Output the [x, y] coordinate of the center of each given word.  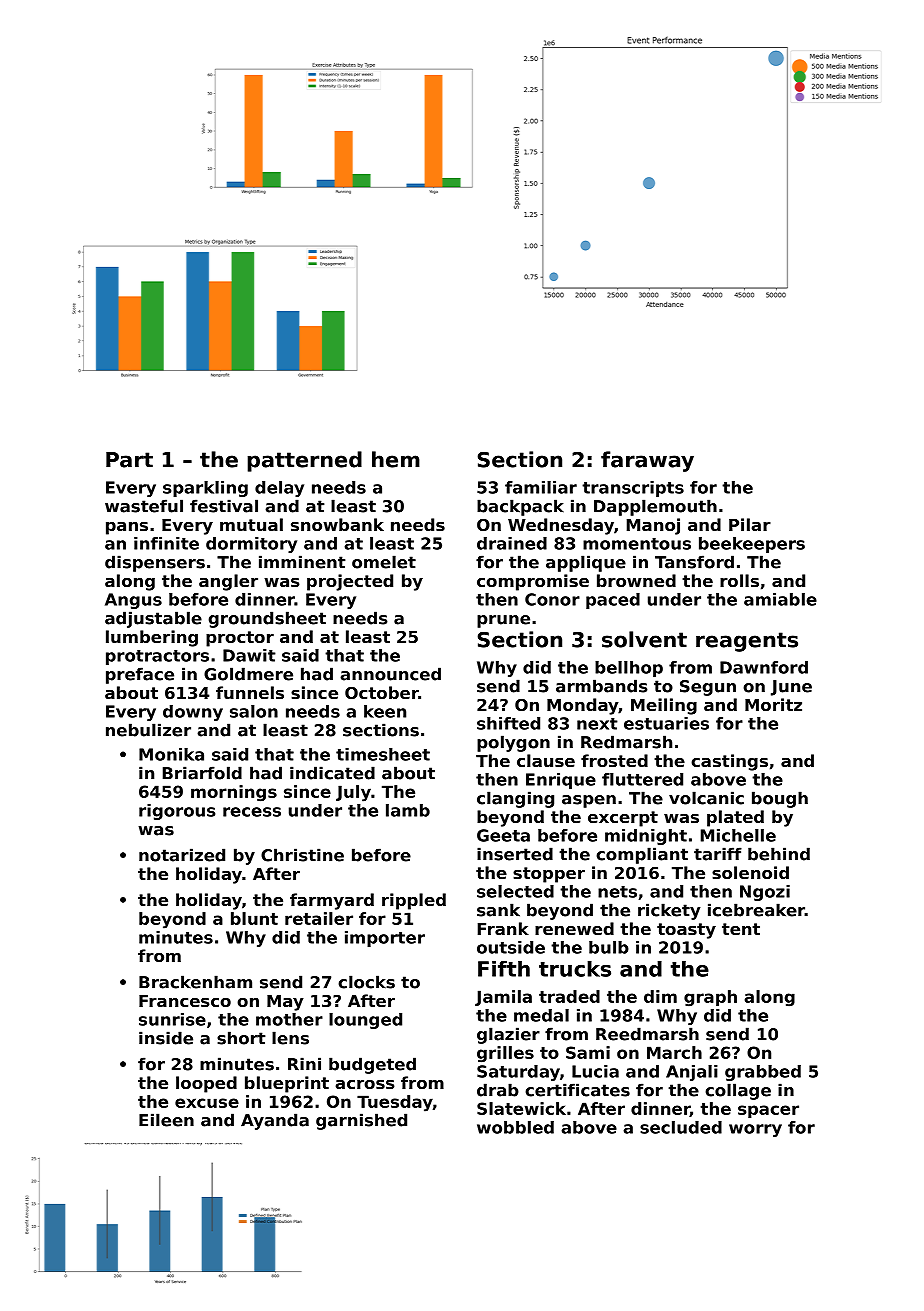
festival [224, 506]
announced [390, 674]
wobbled [515, 1127]
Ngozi [765, 893]
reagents [747, 642]
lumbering [152, 638]
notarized [182, 855]
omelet [384, 562]
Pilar [750, 524]
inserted [515, 854]
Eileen [166, 1120]
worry [755, 1130]
